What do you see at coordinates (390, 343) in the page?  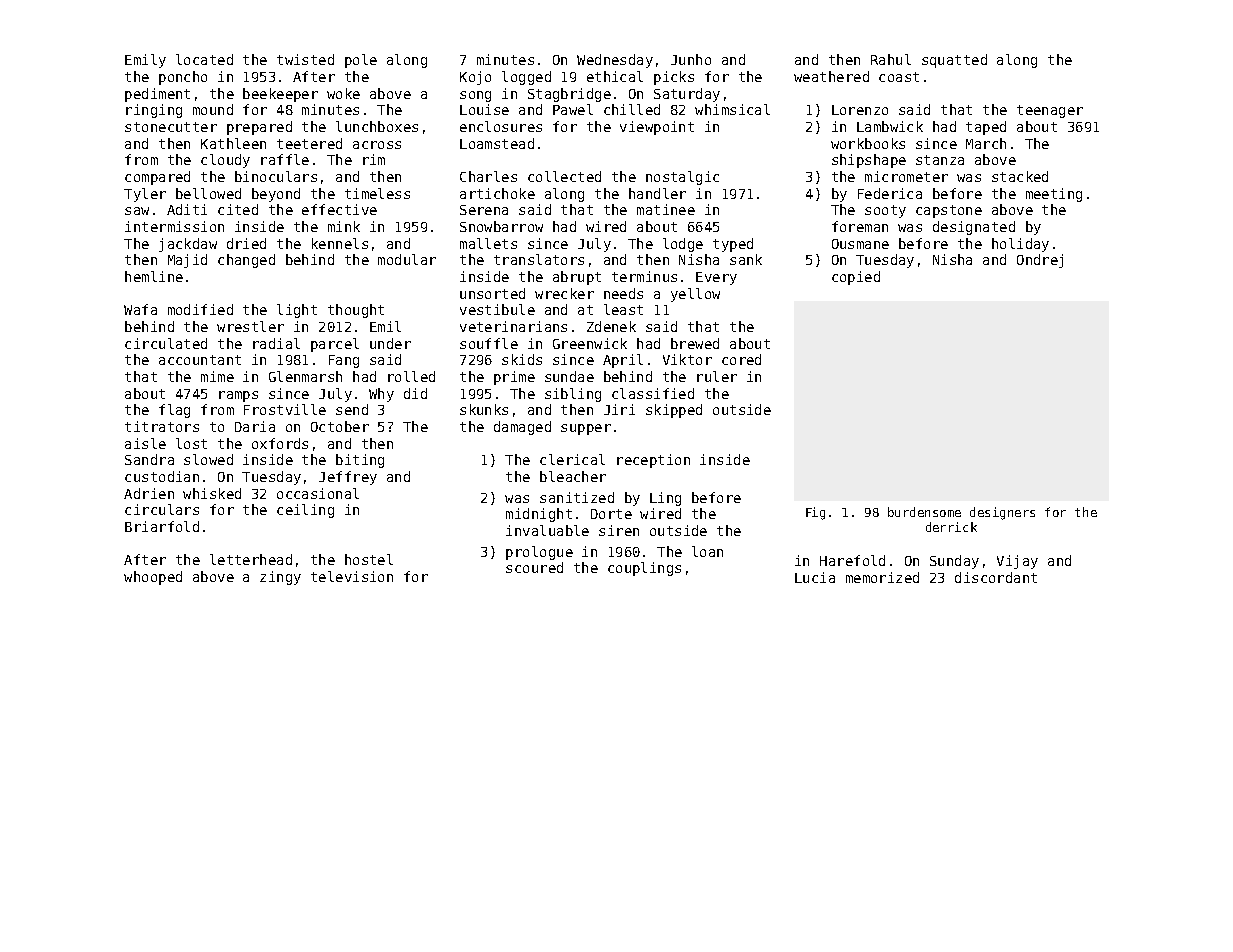 I see `under` at bounding box center [390, 343].
